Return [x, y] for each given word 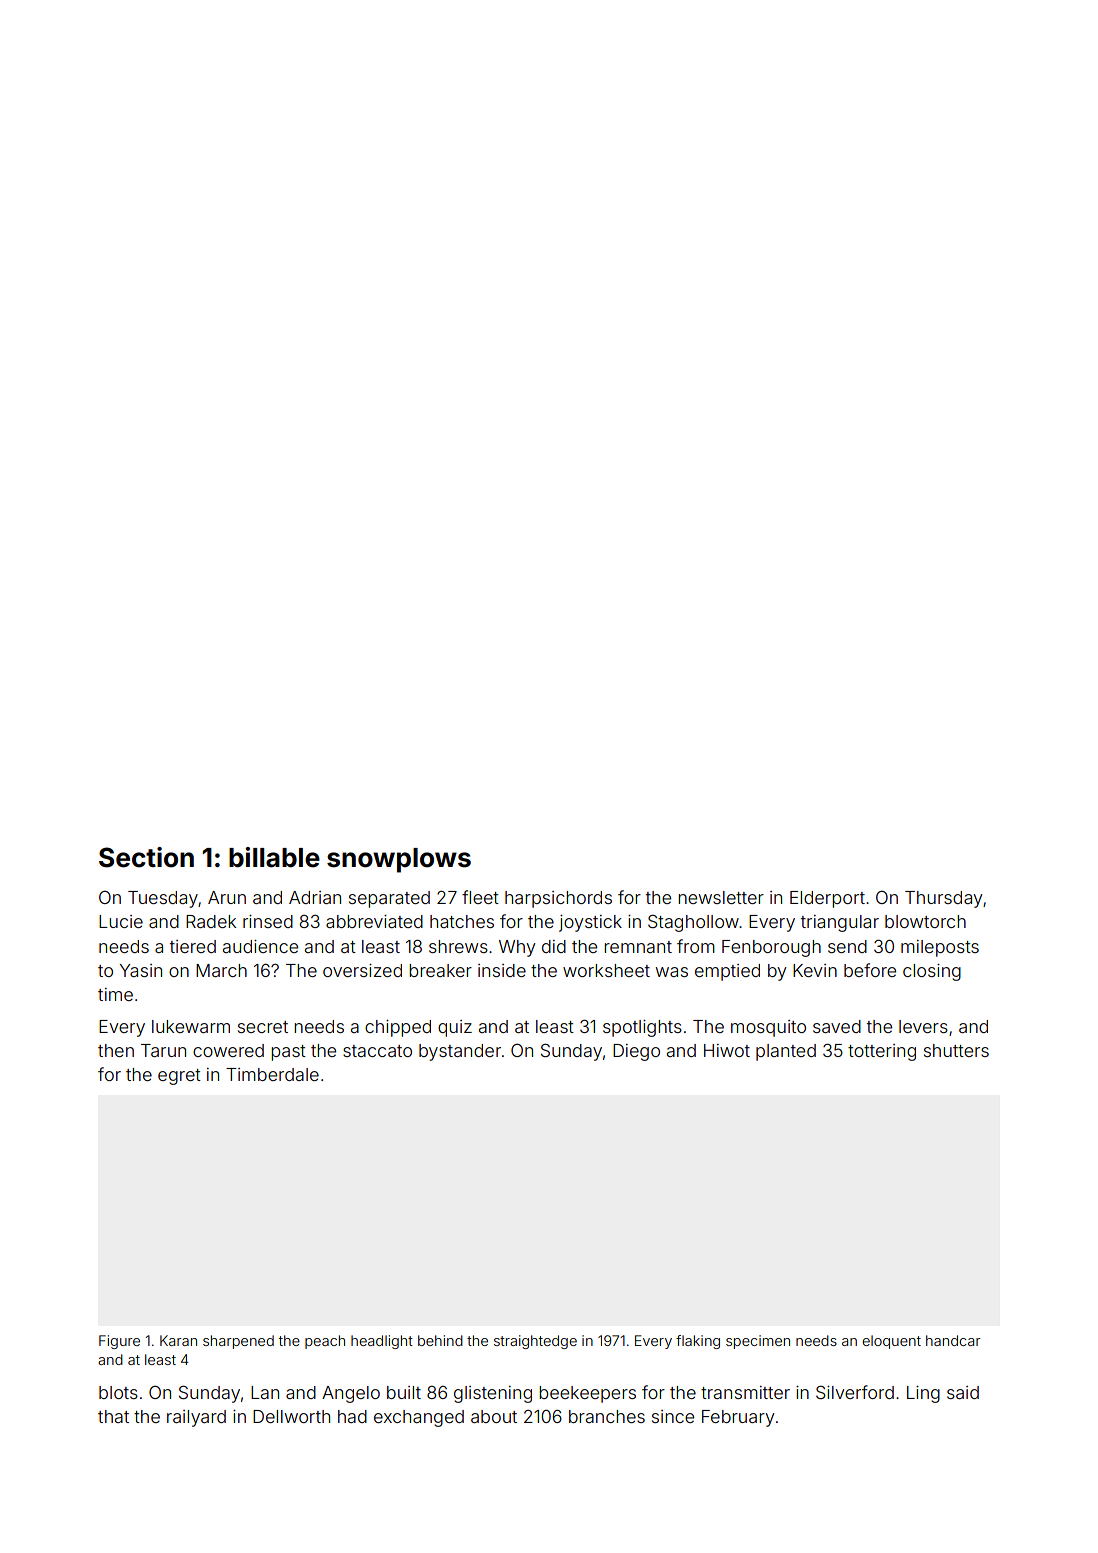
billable [274, 857]
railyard [196, 1418]
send [847, 946]
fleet [480, 897]
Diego [636, 1052]
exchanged [419, 1418]
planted [786, 1052]
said [963, 1392]
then [116, 1050]
